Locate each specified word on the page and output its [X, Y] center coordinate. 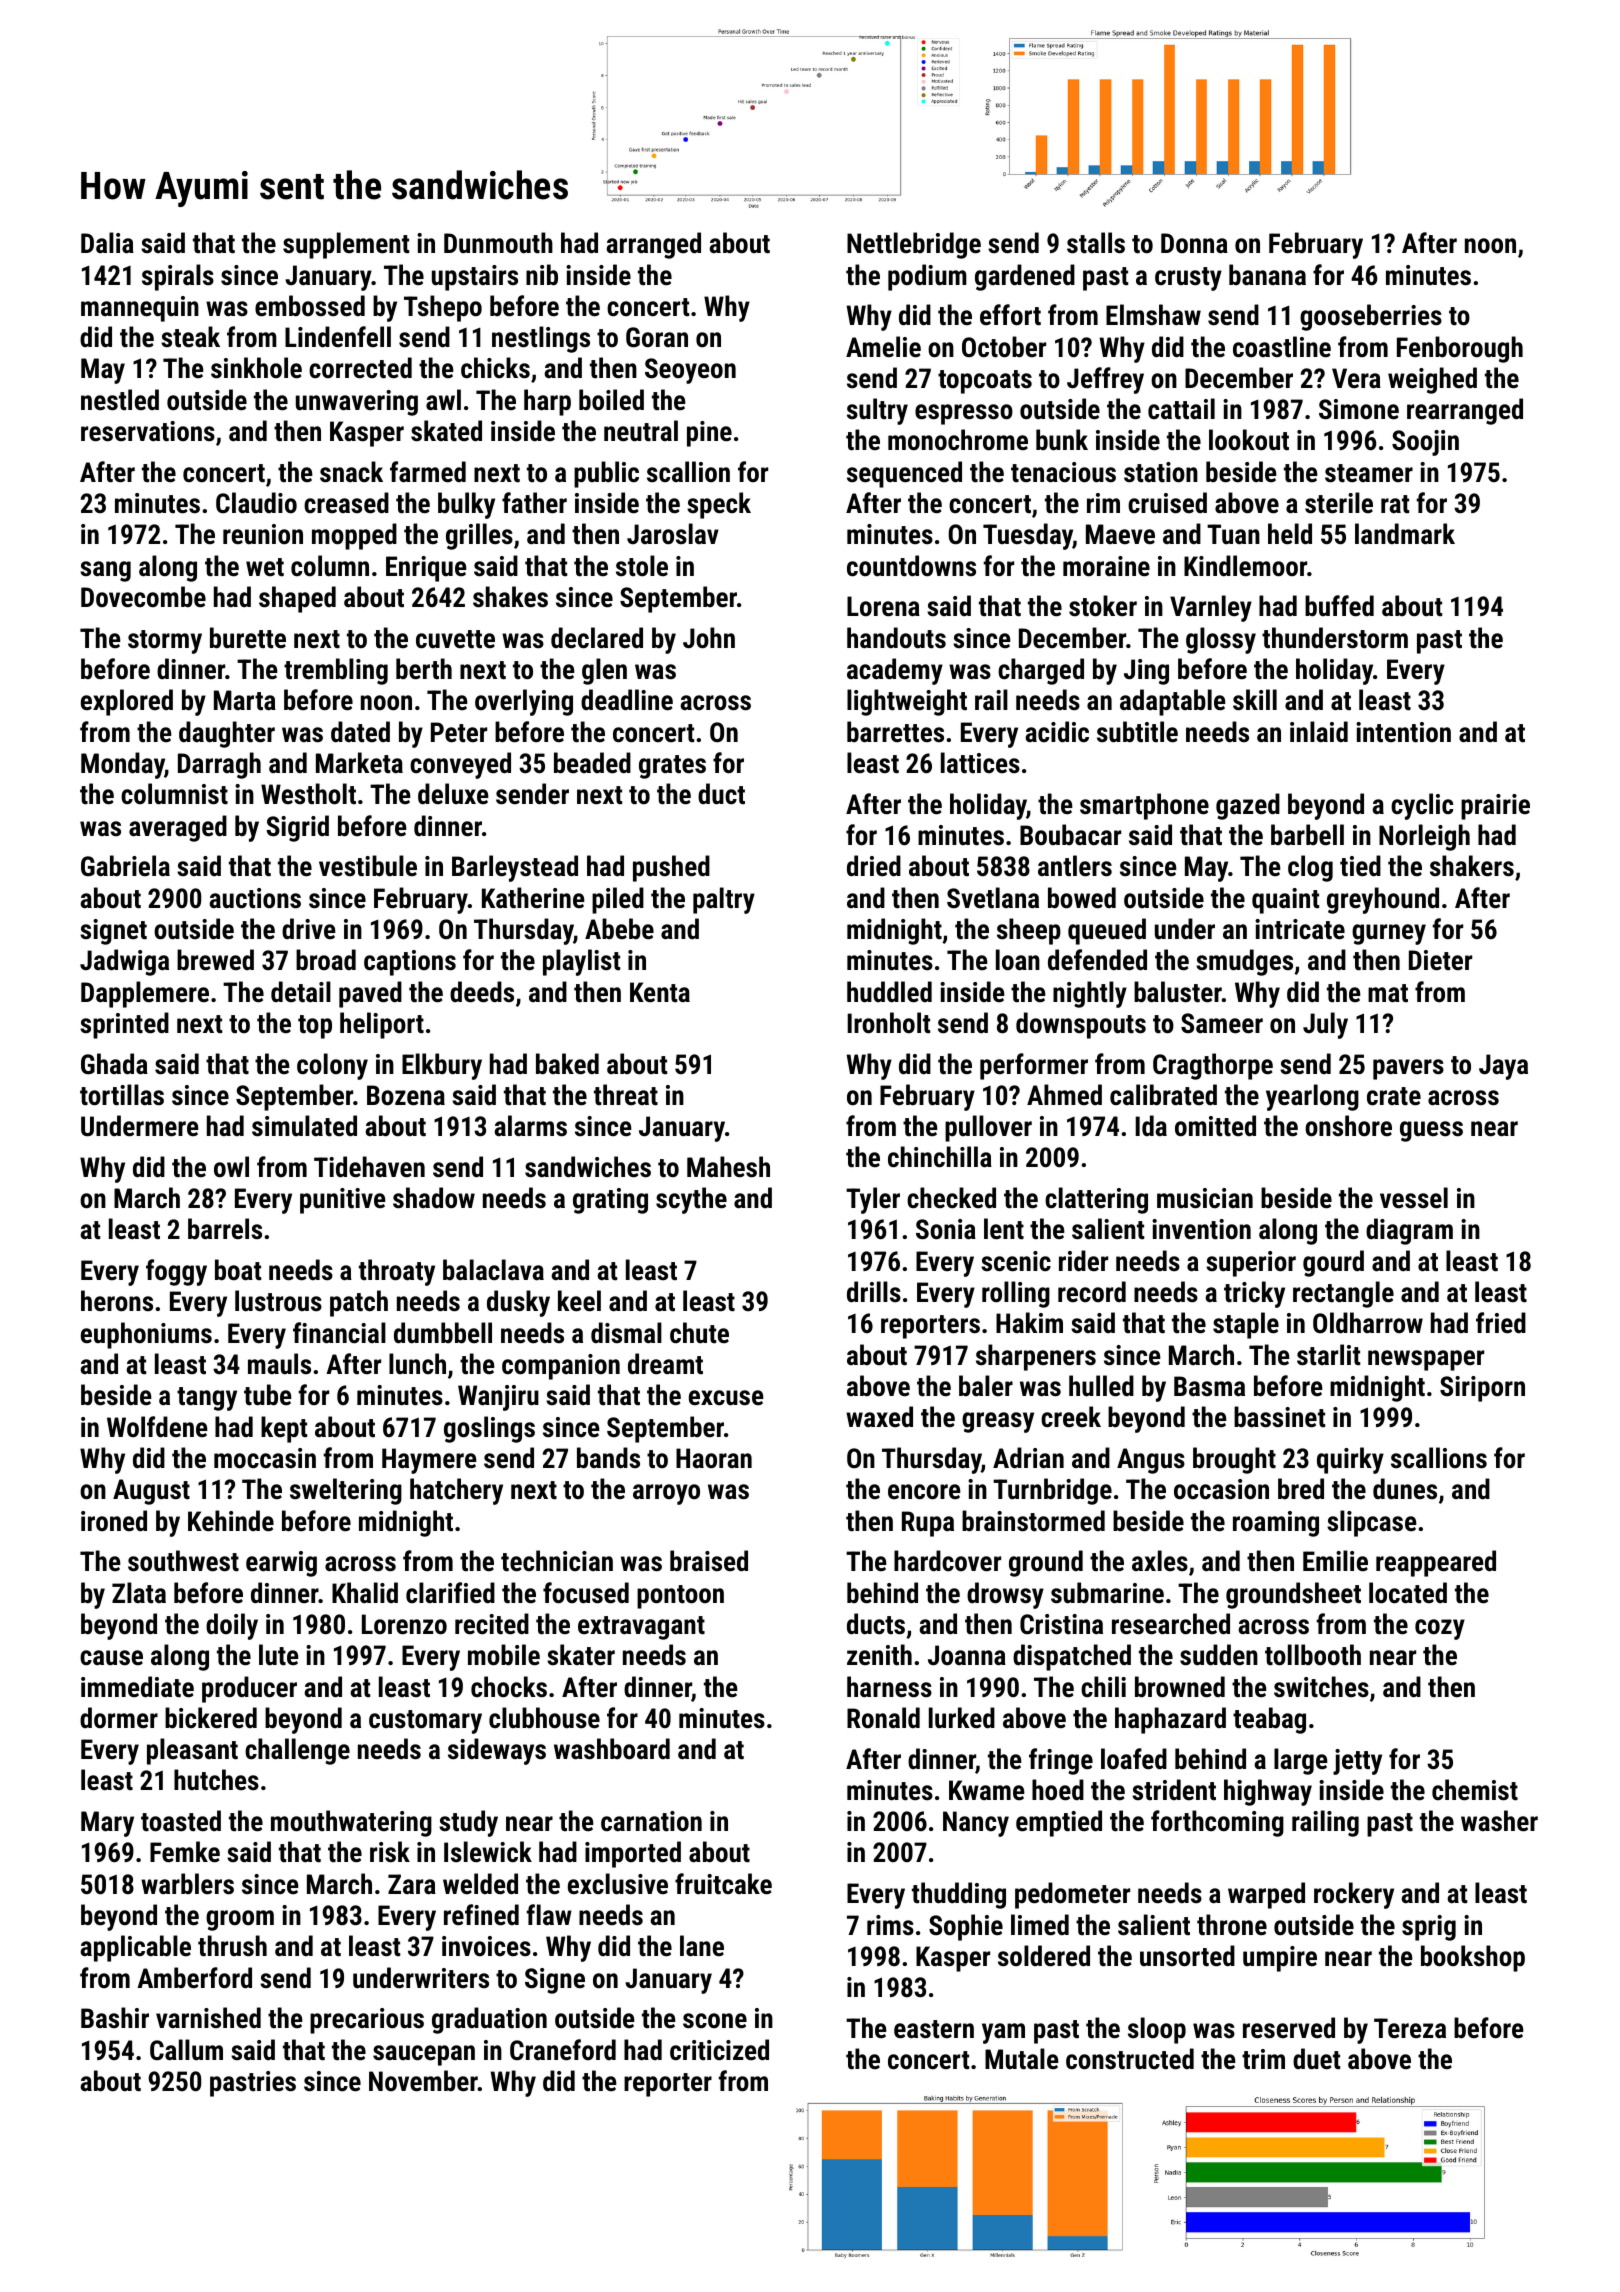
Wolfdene [157, 1427]
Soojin [1425, 443]
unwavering [357, 403]
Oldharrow [1368, 1323]
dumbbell [443, 1333]
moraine [1106, 566]
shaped [297, 599]
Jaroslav [673, 534]
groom [240, 1920]
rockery [1354, 1895]
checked [951, 1198]
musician [1205, 1198]
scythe [691, 1200]
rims [890, 1925]
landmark [1405, 534]
